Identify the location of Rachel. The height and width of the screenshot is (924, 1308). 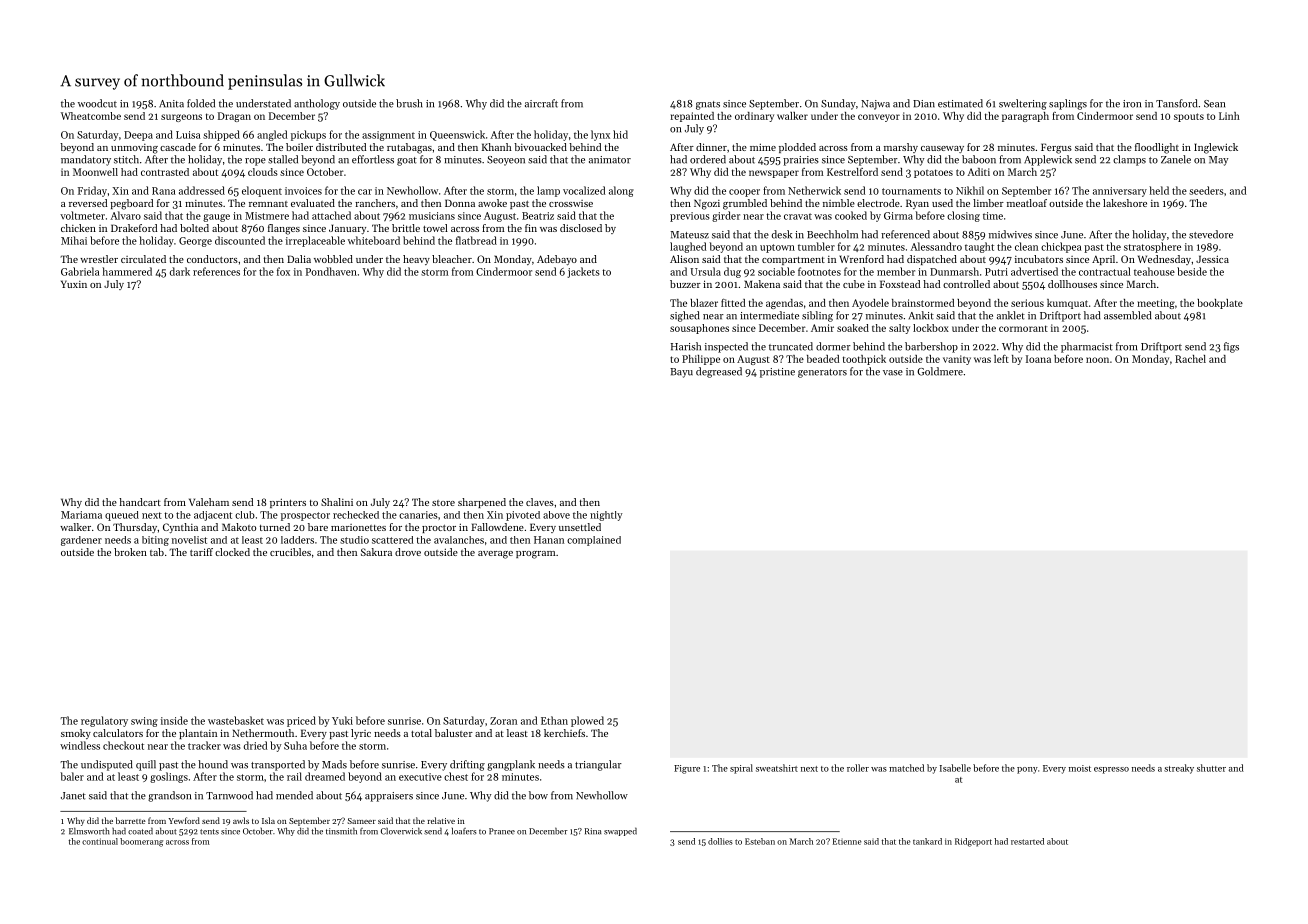
(1190, 359).
